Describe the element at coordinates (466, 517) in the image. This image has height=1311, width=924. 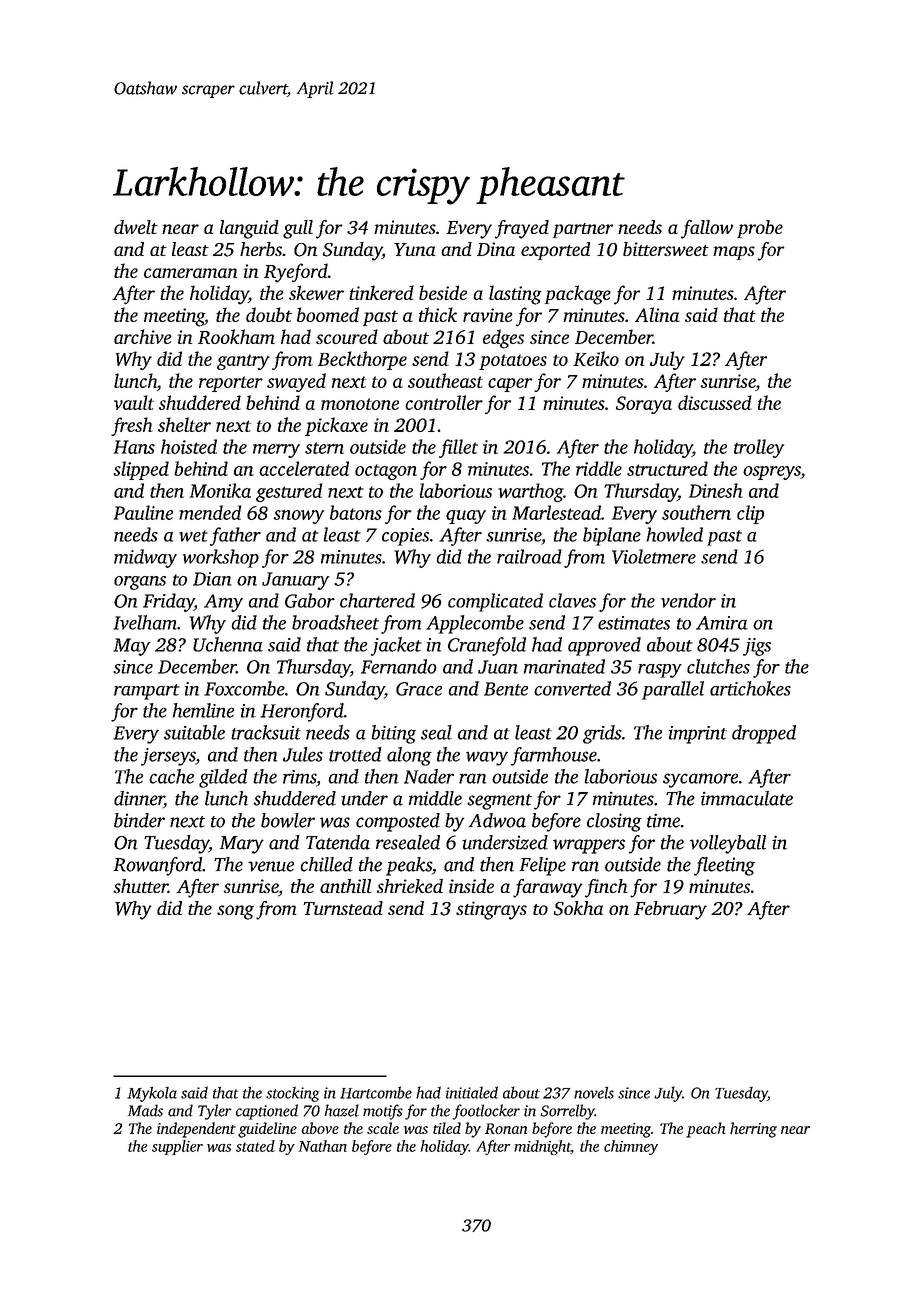
I see `quay` at that location.
